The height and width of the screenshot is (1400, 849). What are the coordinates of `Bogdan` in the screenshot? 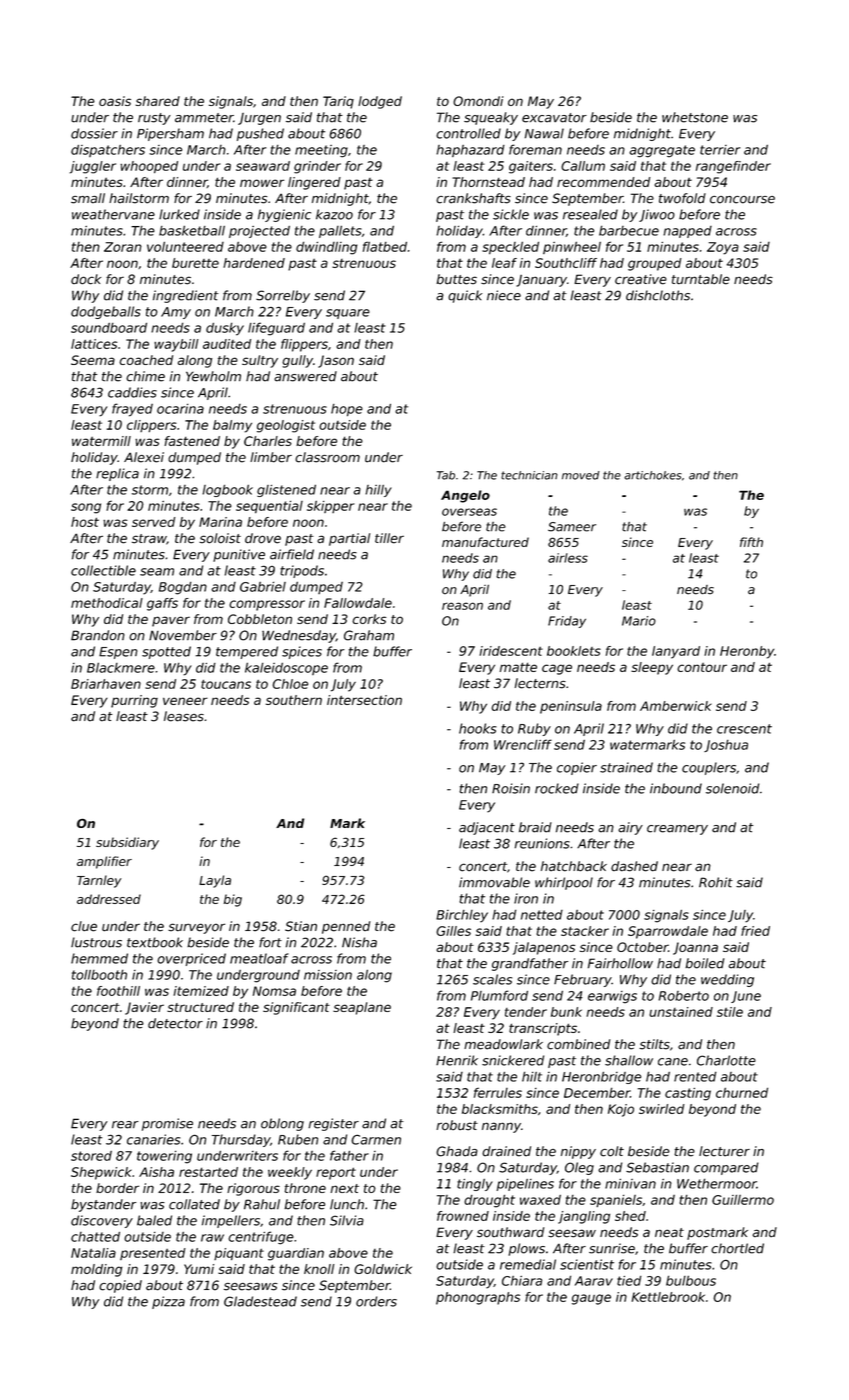 It's located at (183, 588).
